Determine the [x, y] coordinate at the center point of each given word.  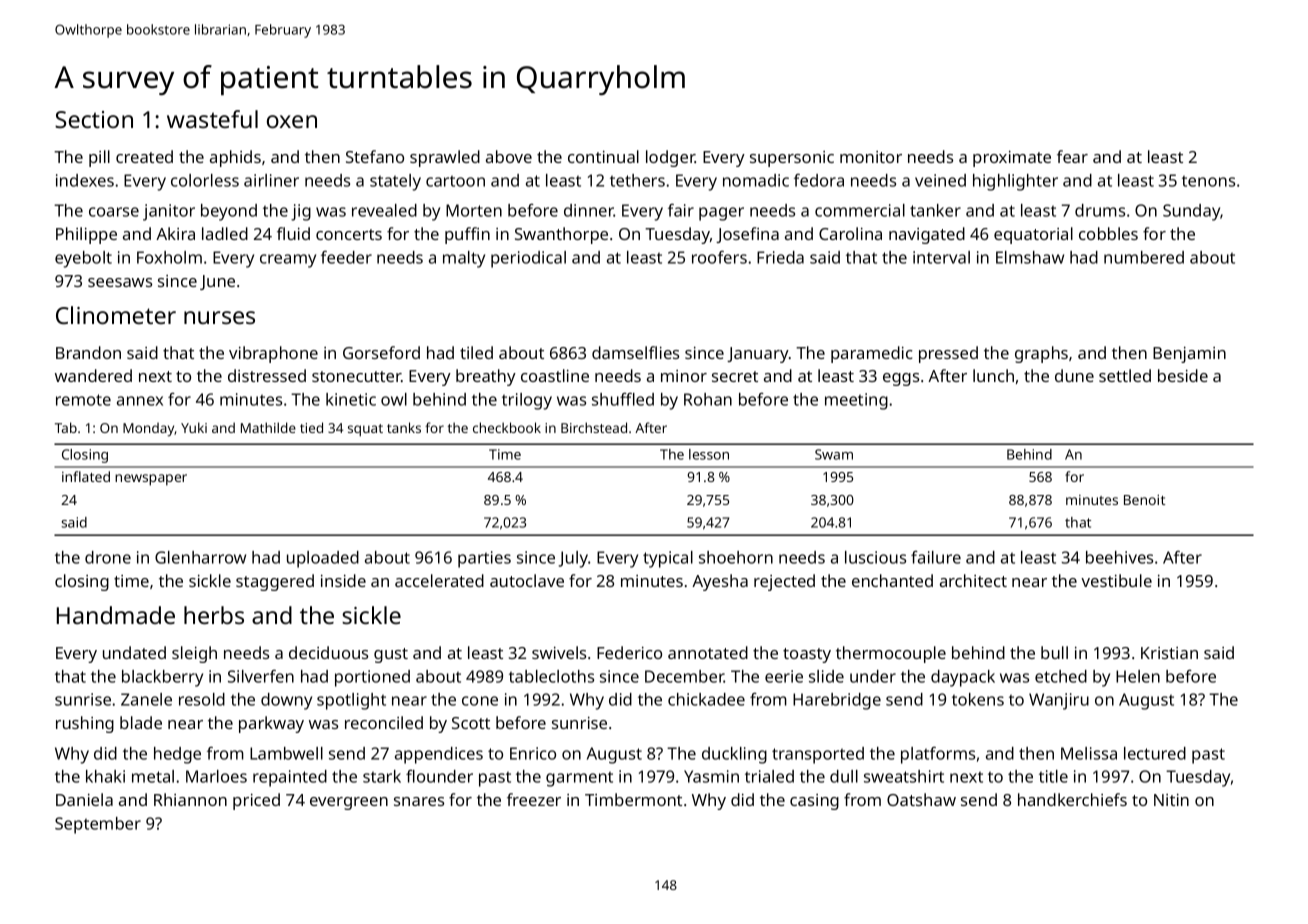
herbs [214, 615]
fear [1072, 156]
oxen [292, 121]
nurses [219, 317]
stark [382, 776]
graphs [1041, 354]
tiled [476, 352]
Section [94, 119]
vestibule [1116, 580]
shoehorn [736, 557]
